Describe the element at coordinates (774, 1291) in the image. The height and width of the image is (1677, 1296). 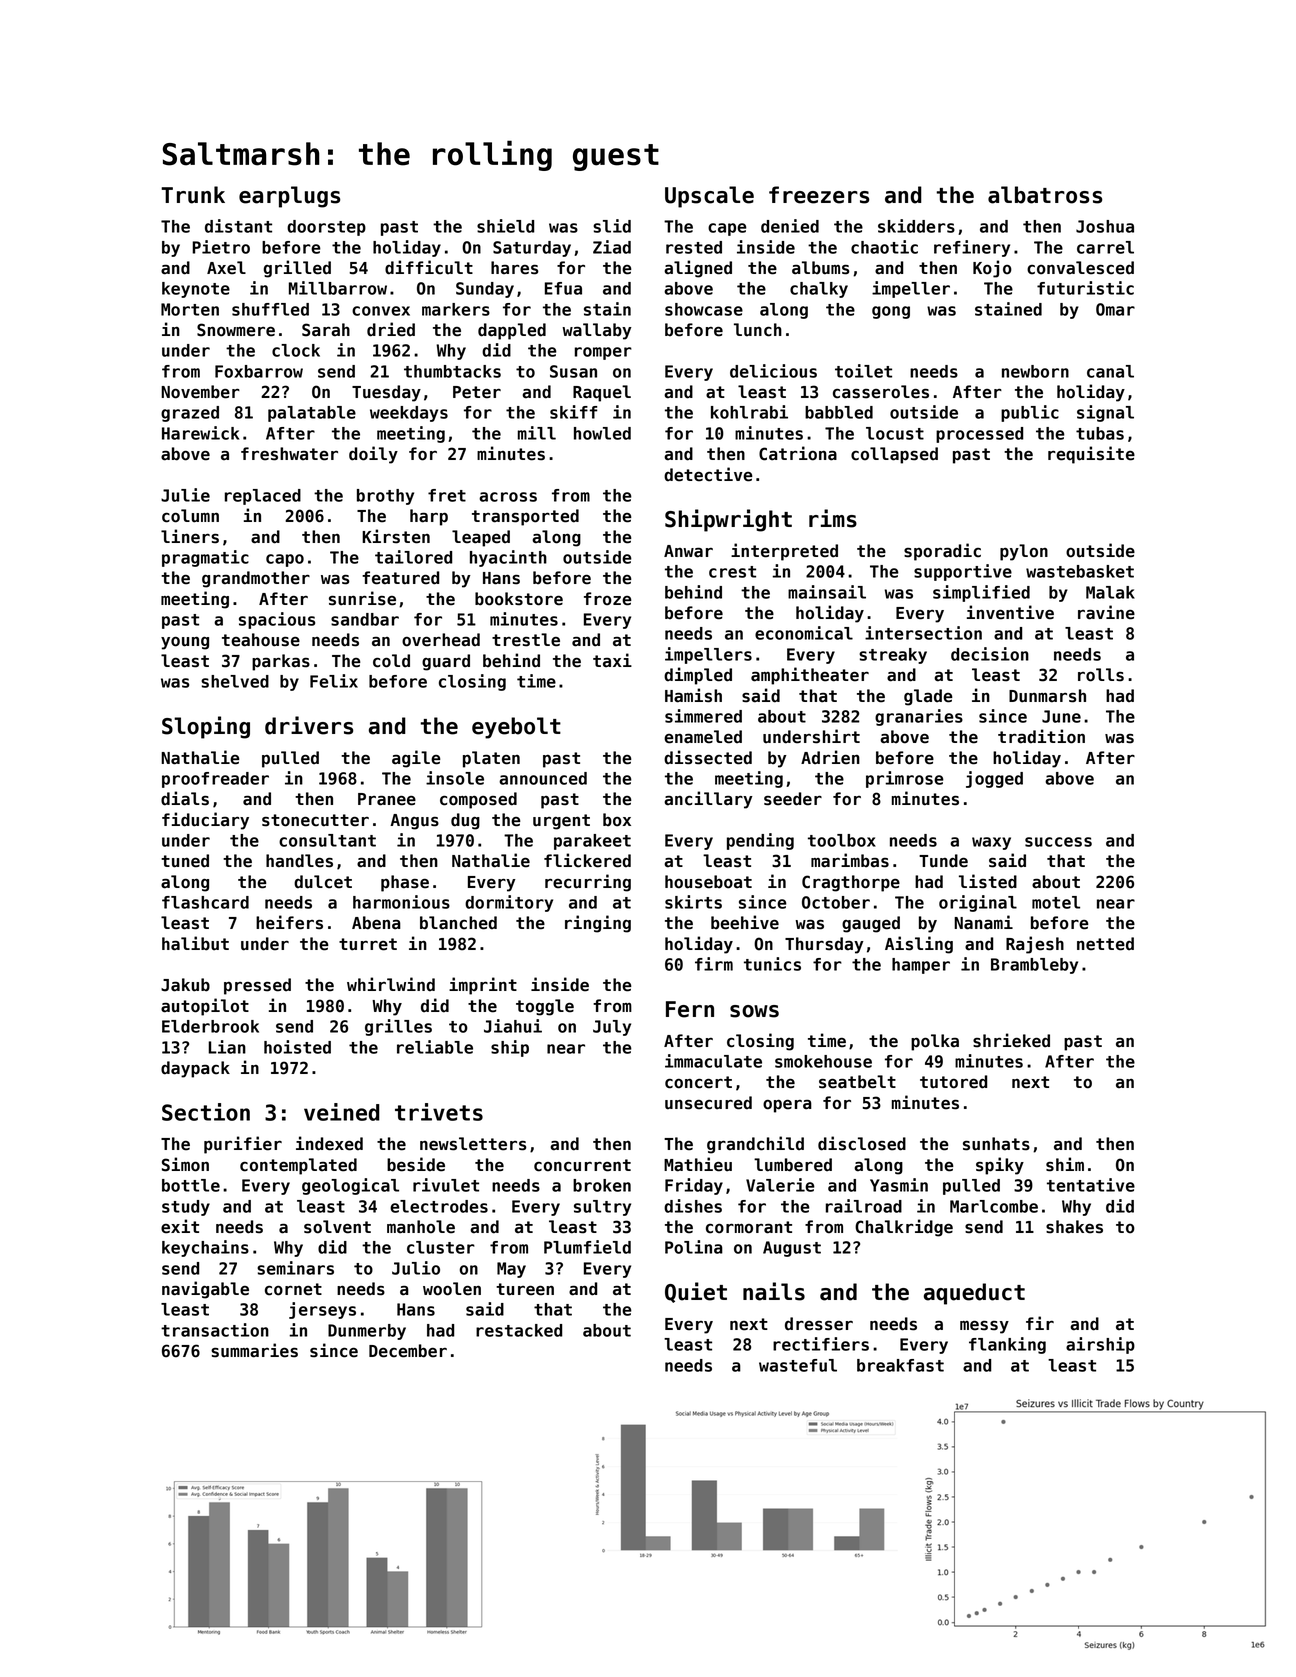
I see `nails` at that location.
